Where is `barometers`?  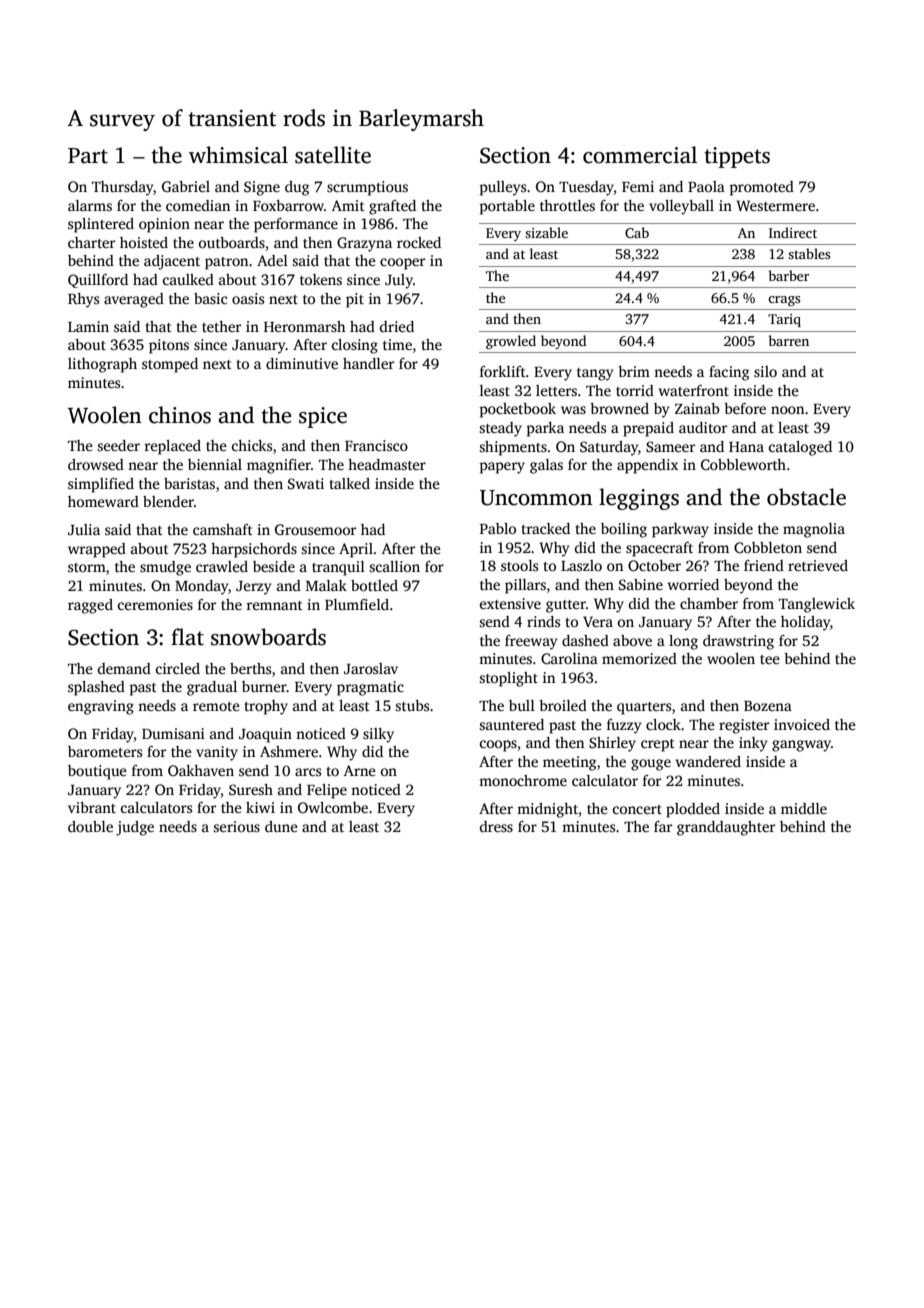
barometers is located at coordinates (105, 751).
